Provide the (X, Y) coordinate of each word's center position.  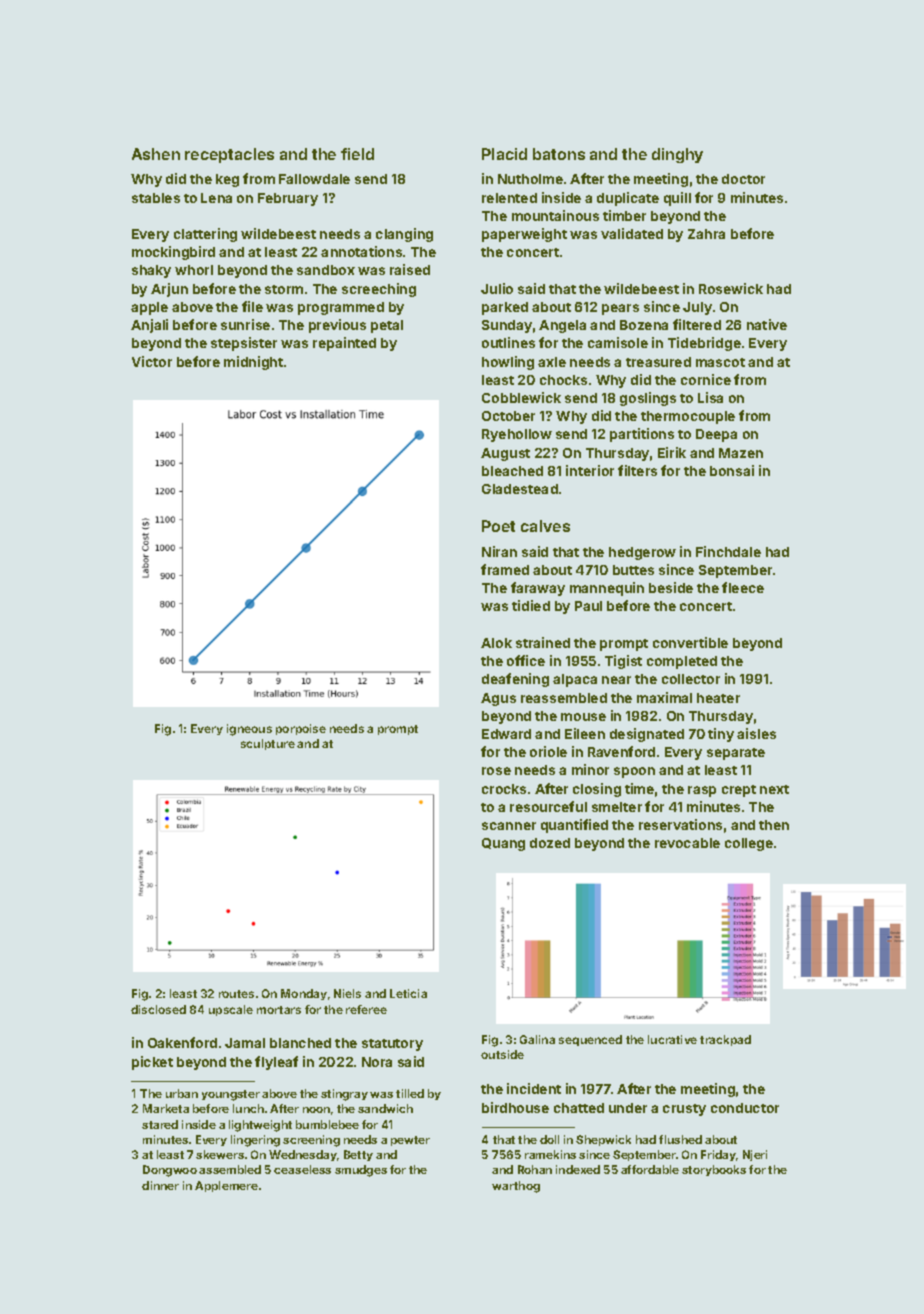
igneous (249, 730)
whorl (194, 270)
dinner (160, 1185)
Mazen (741, 453)
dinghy (677, 155)
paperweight (524, 235)
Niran (499, 551)
